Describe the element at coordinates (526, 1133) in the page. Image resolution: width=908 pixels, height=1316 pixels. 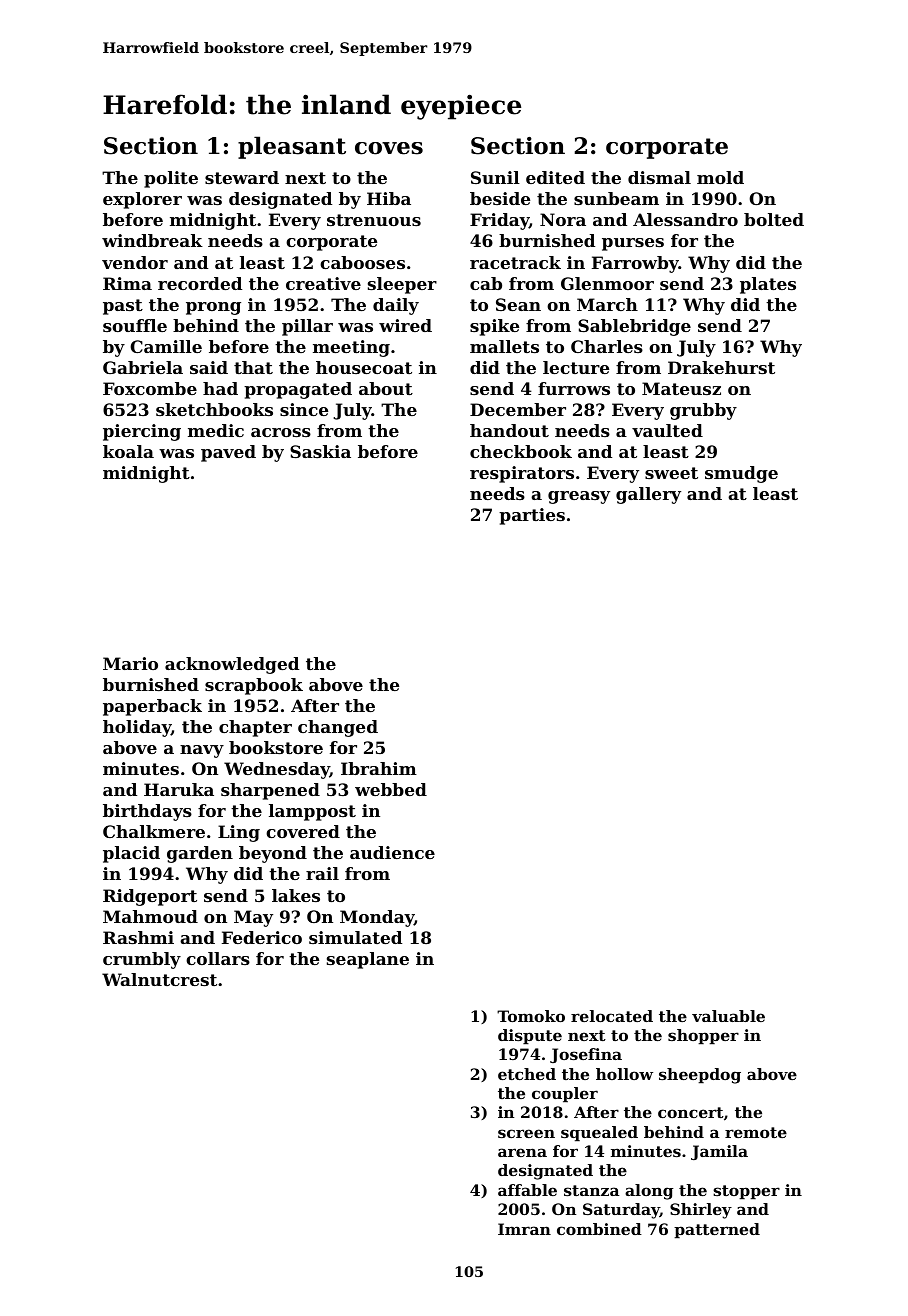
I see `screen` at that location.
